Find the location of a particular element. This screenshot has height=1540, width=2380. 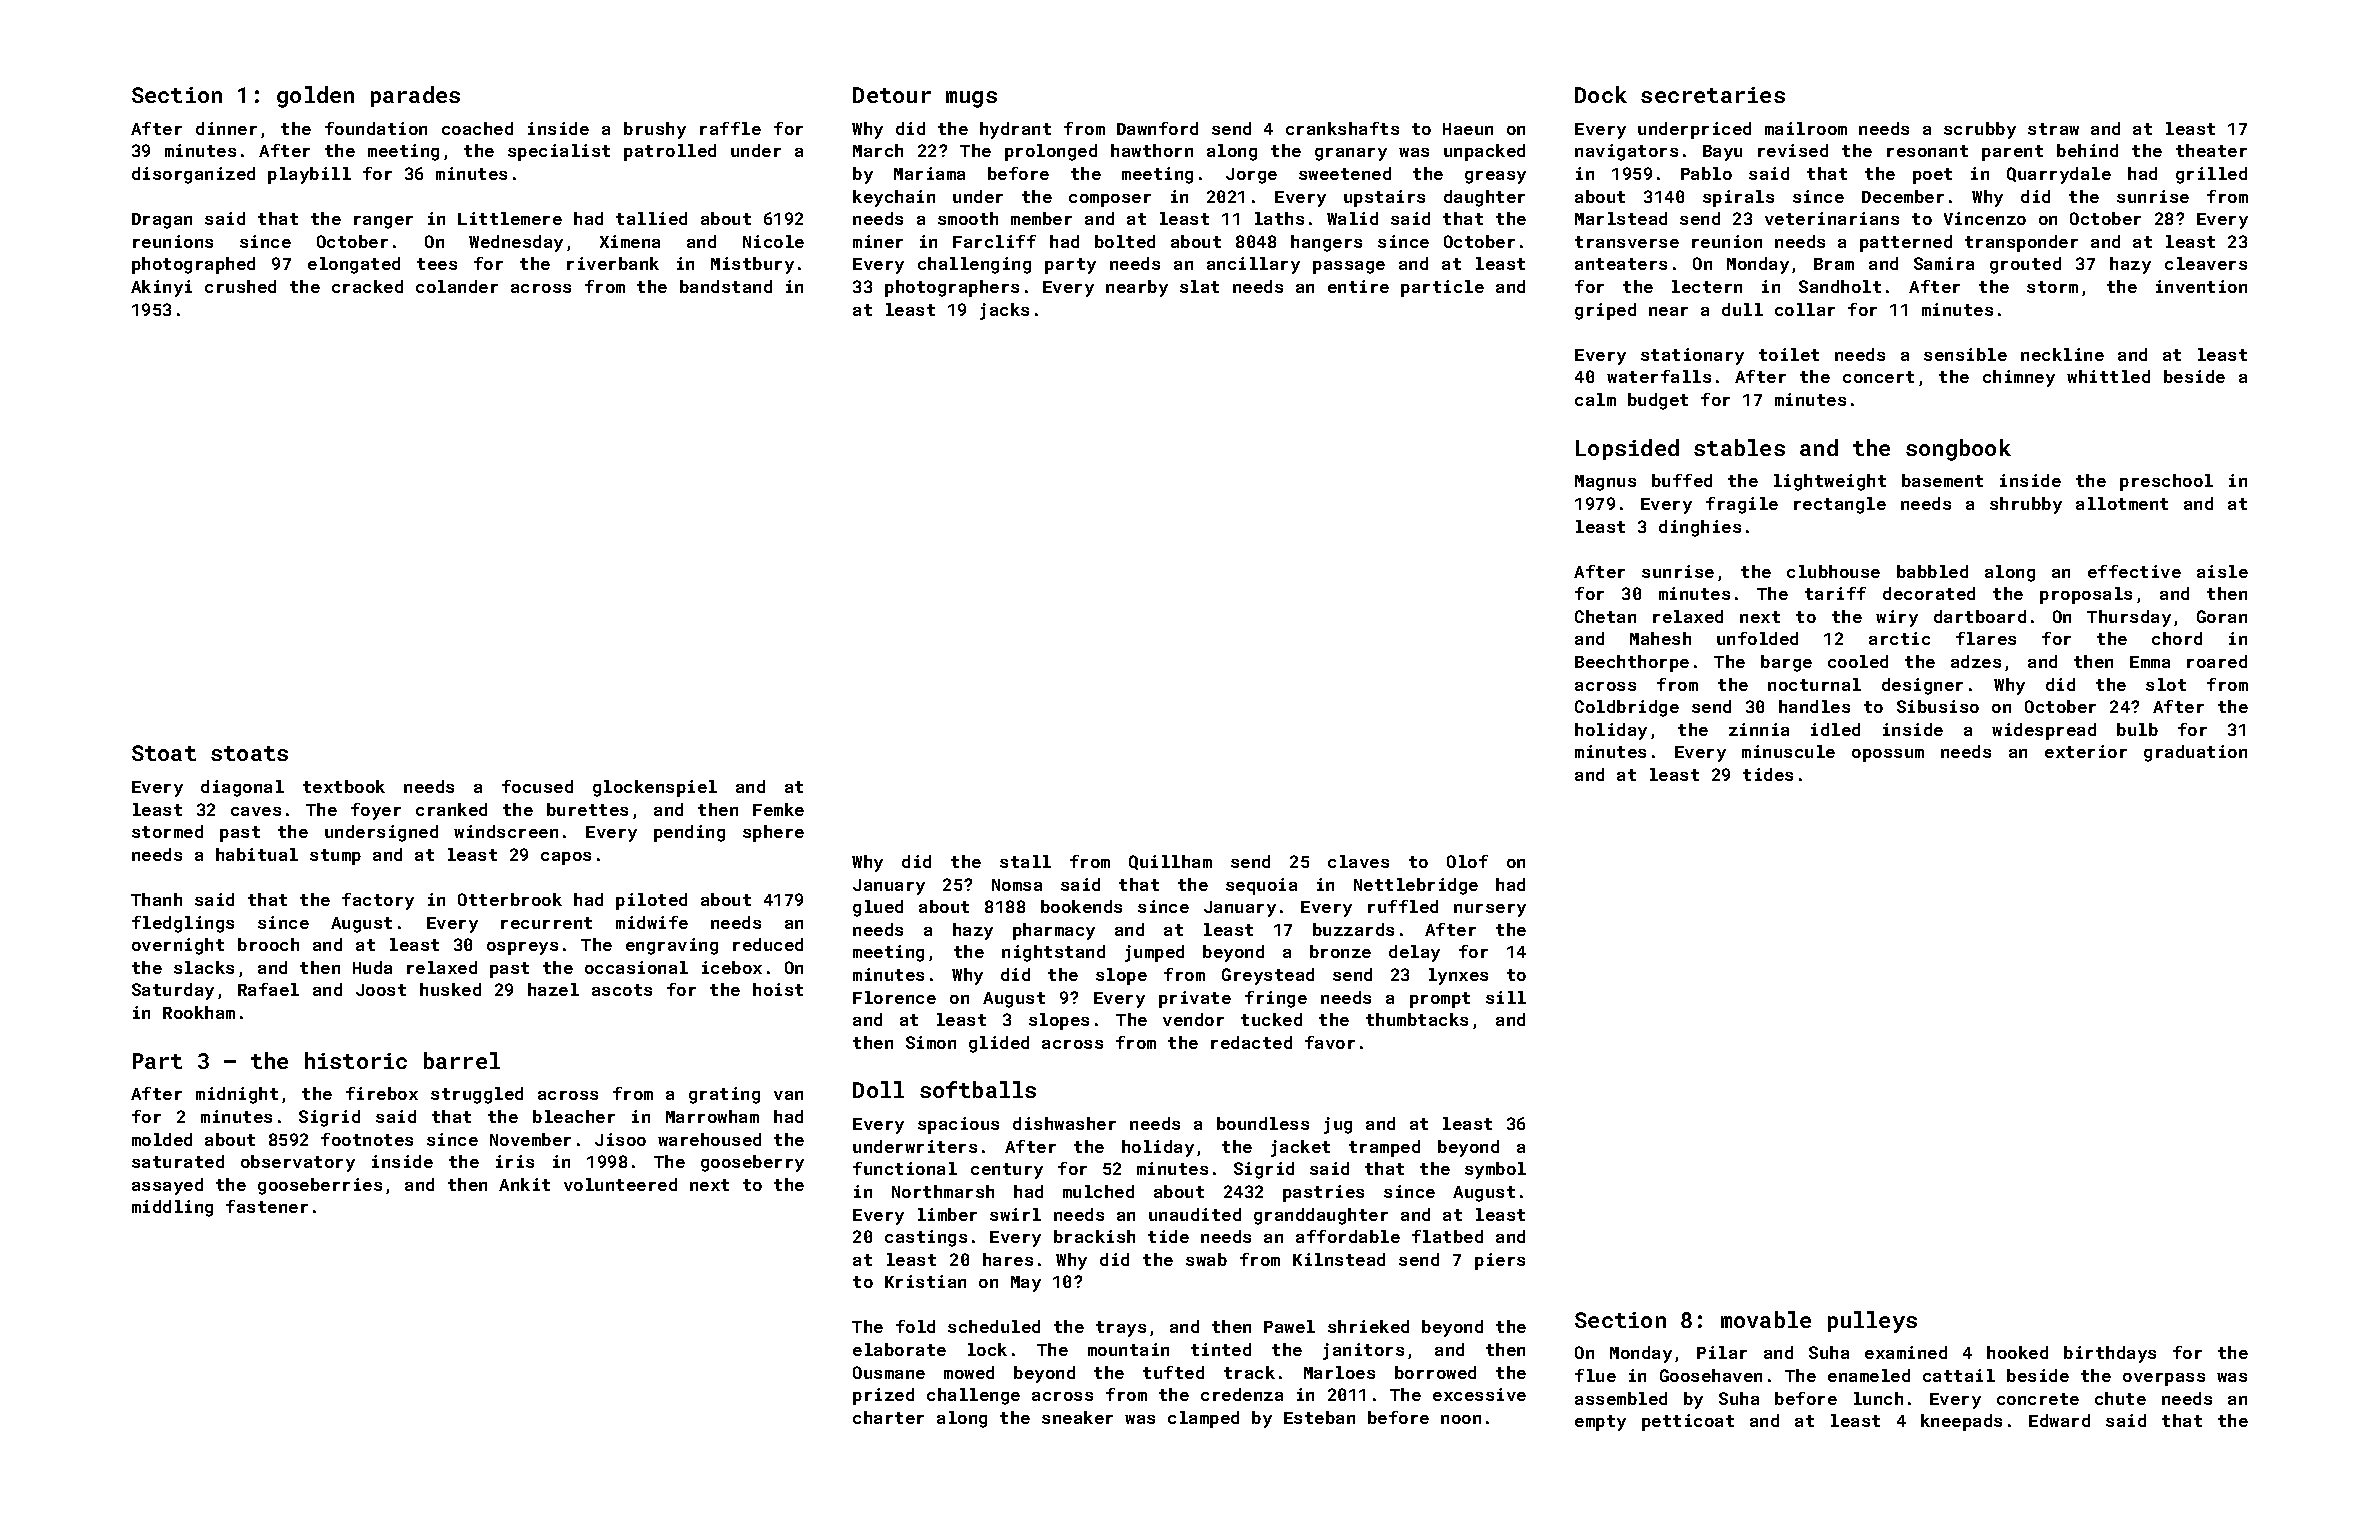

pulleys is located at coordinates (1872, 1322).
